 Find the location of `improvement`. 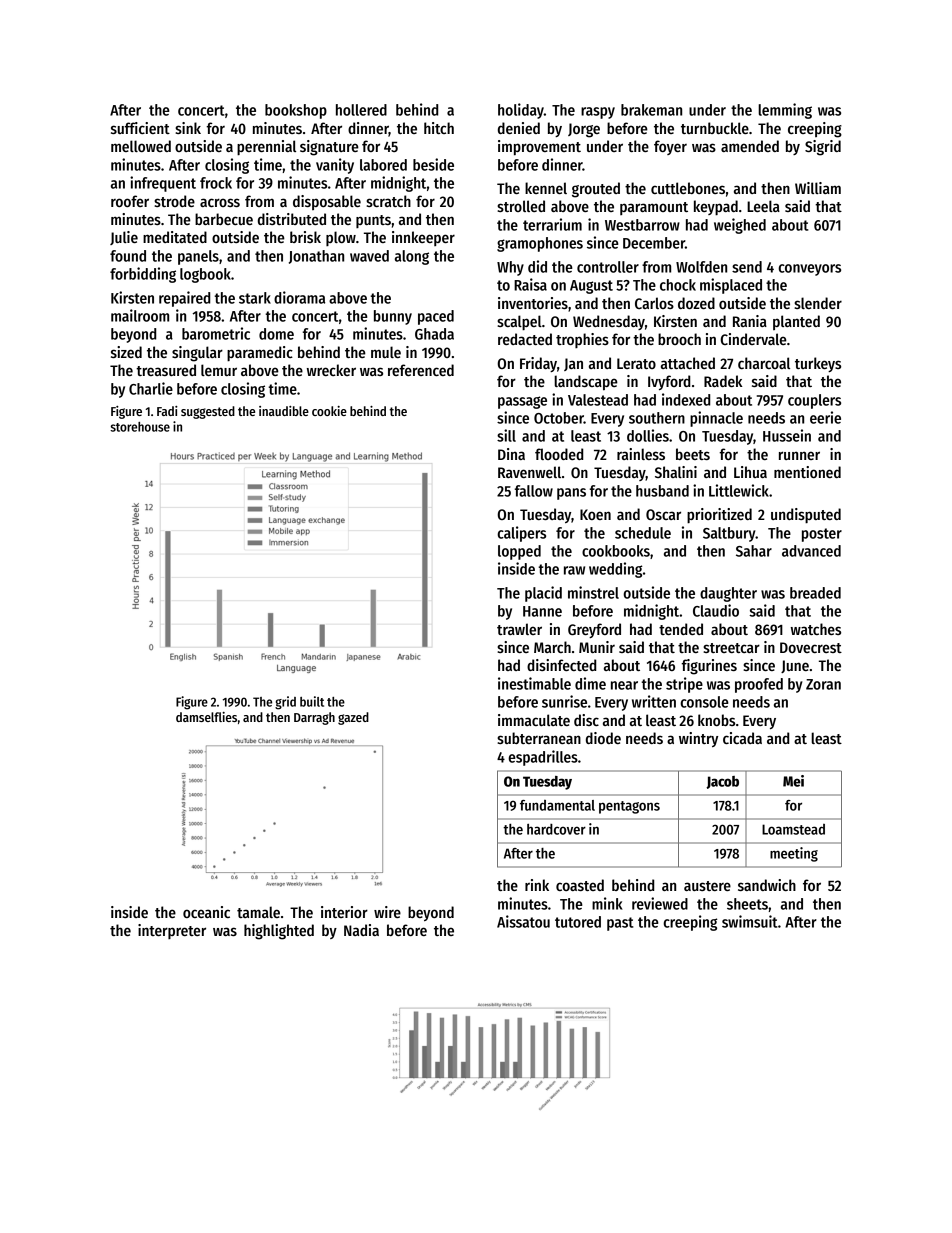

improvement is located at coordinates (539, 148).
